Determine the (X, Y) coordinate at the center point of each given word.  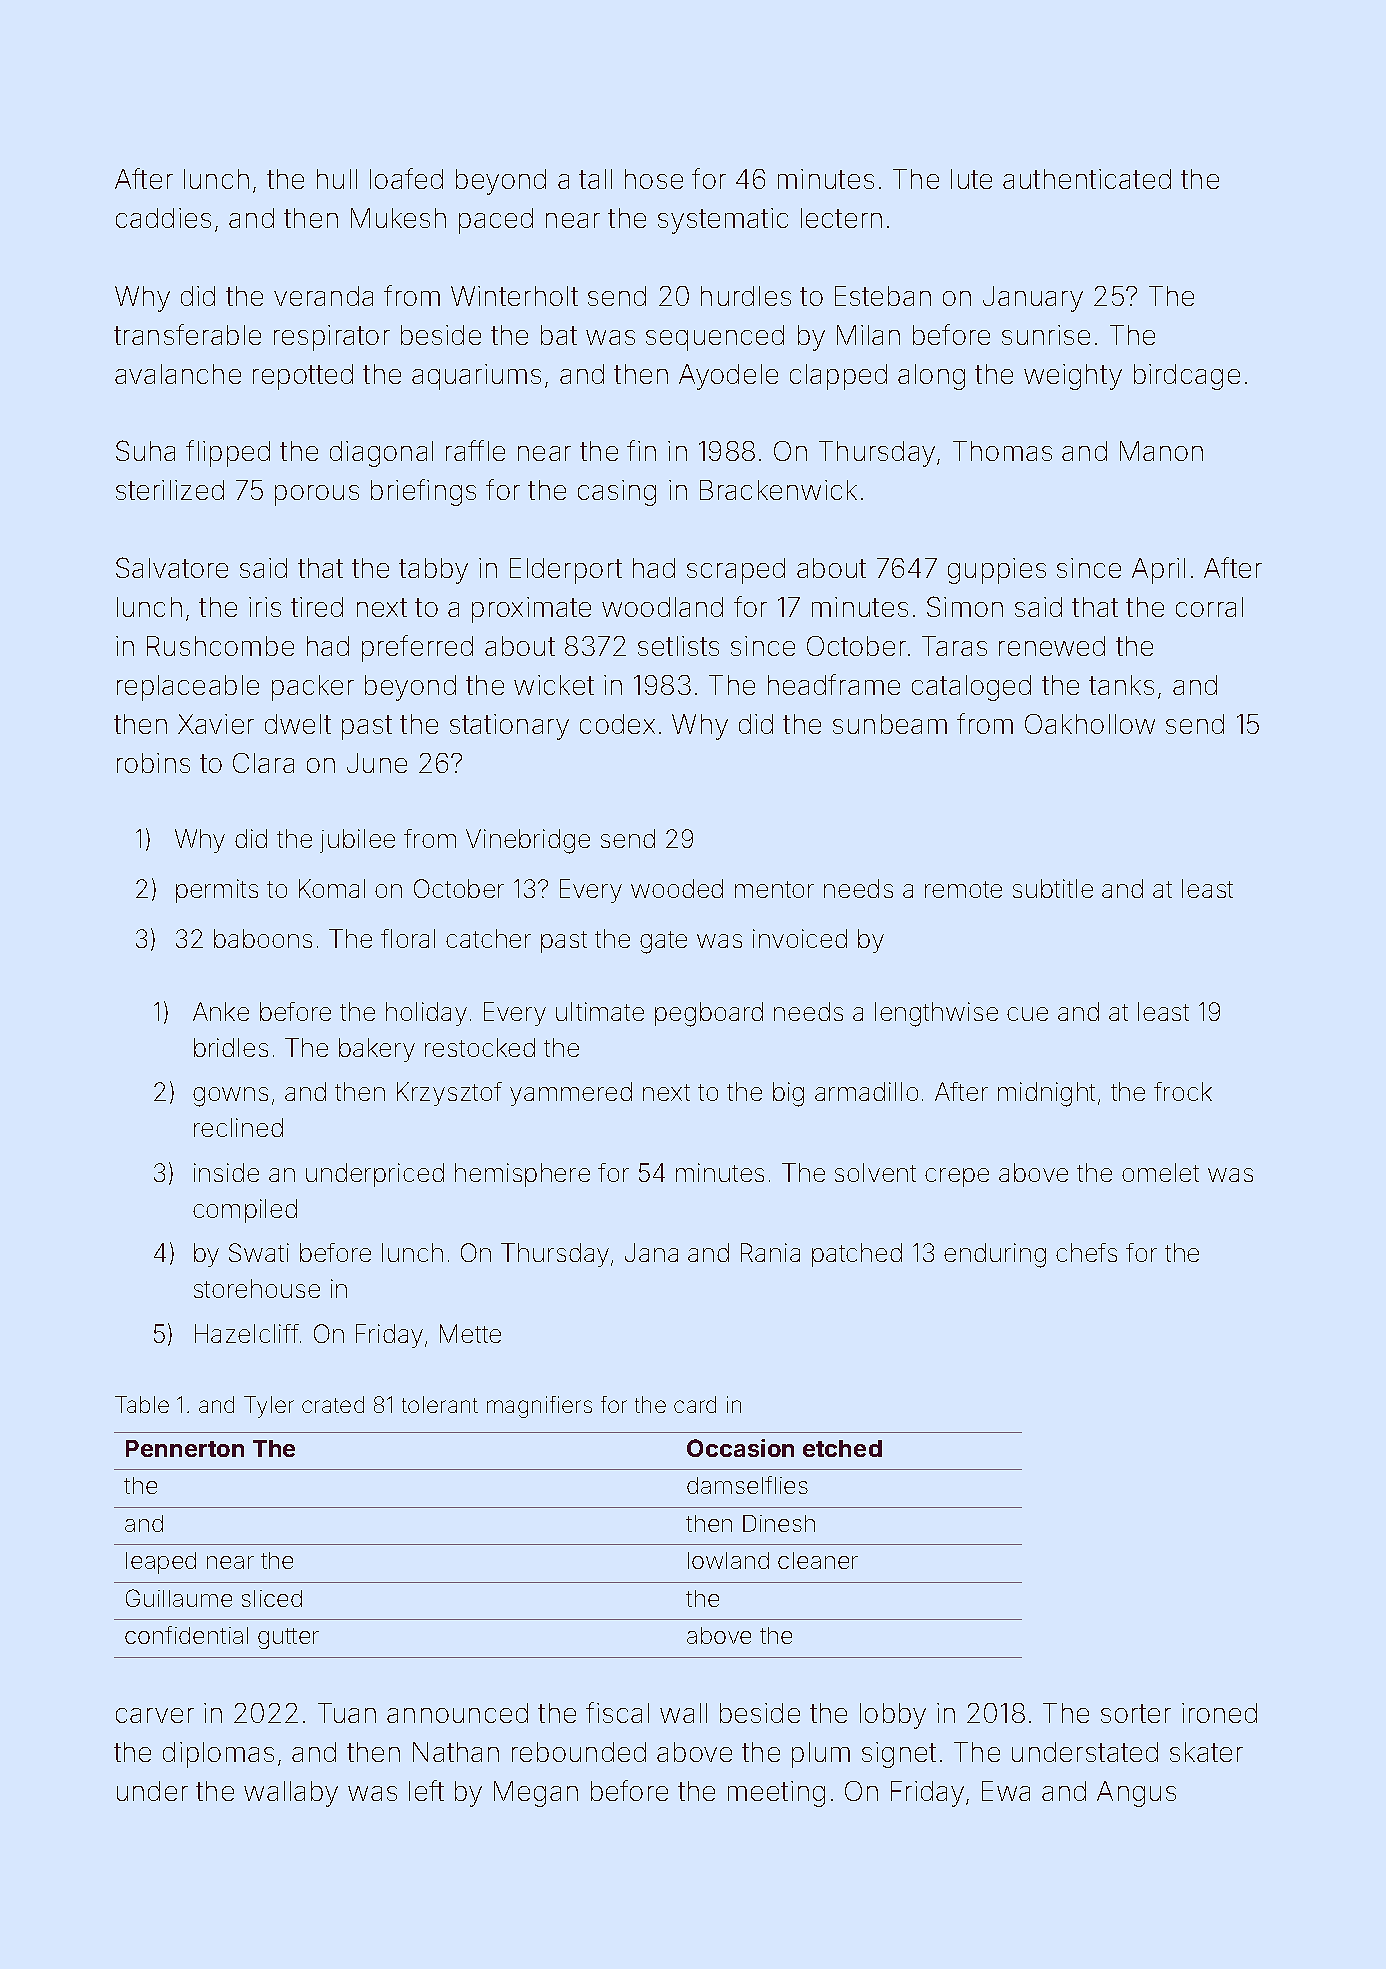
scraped (736, 571)
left (426, 1790)
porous (317, 495)
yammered (571, 1094)
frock (1183, 1091)
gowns (230, 1097)
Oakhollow (1090, 724)
